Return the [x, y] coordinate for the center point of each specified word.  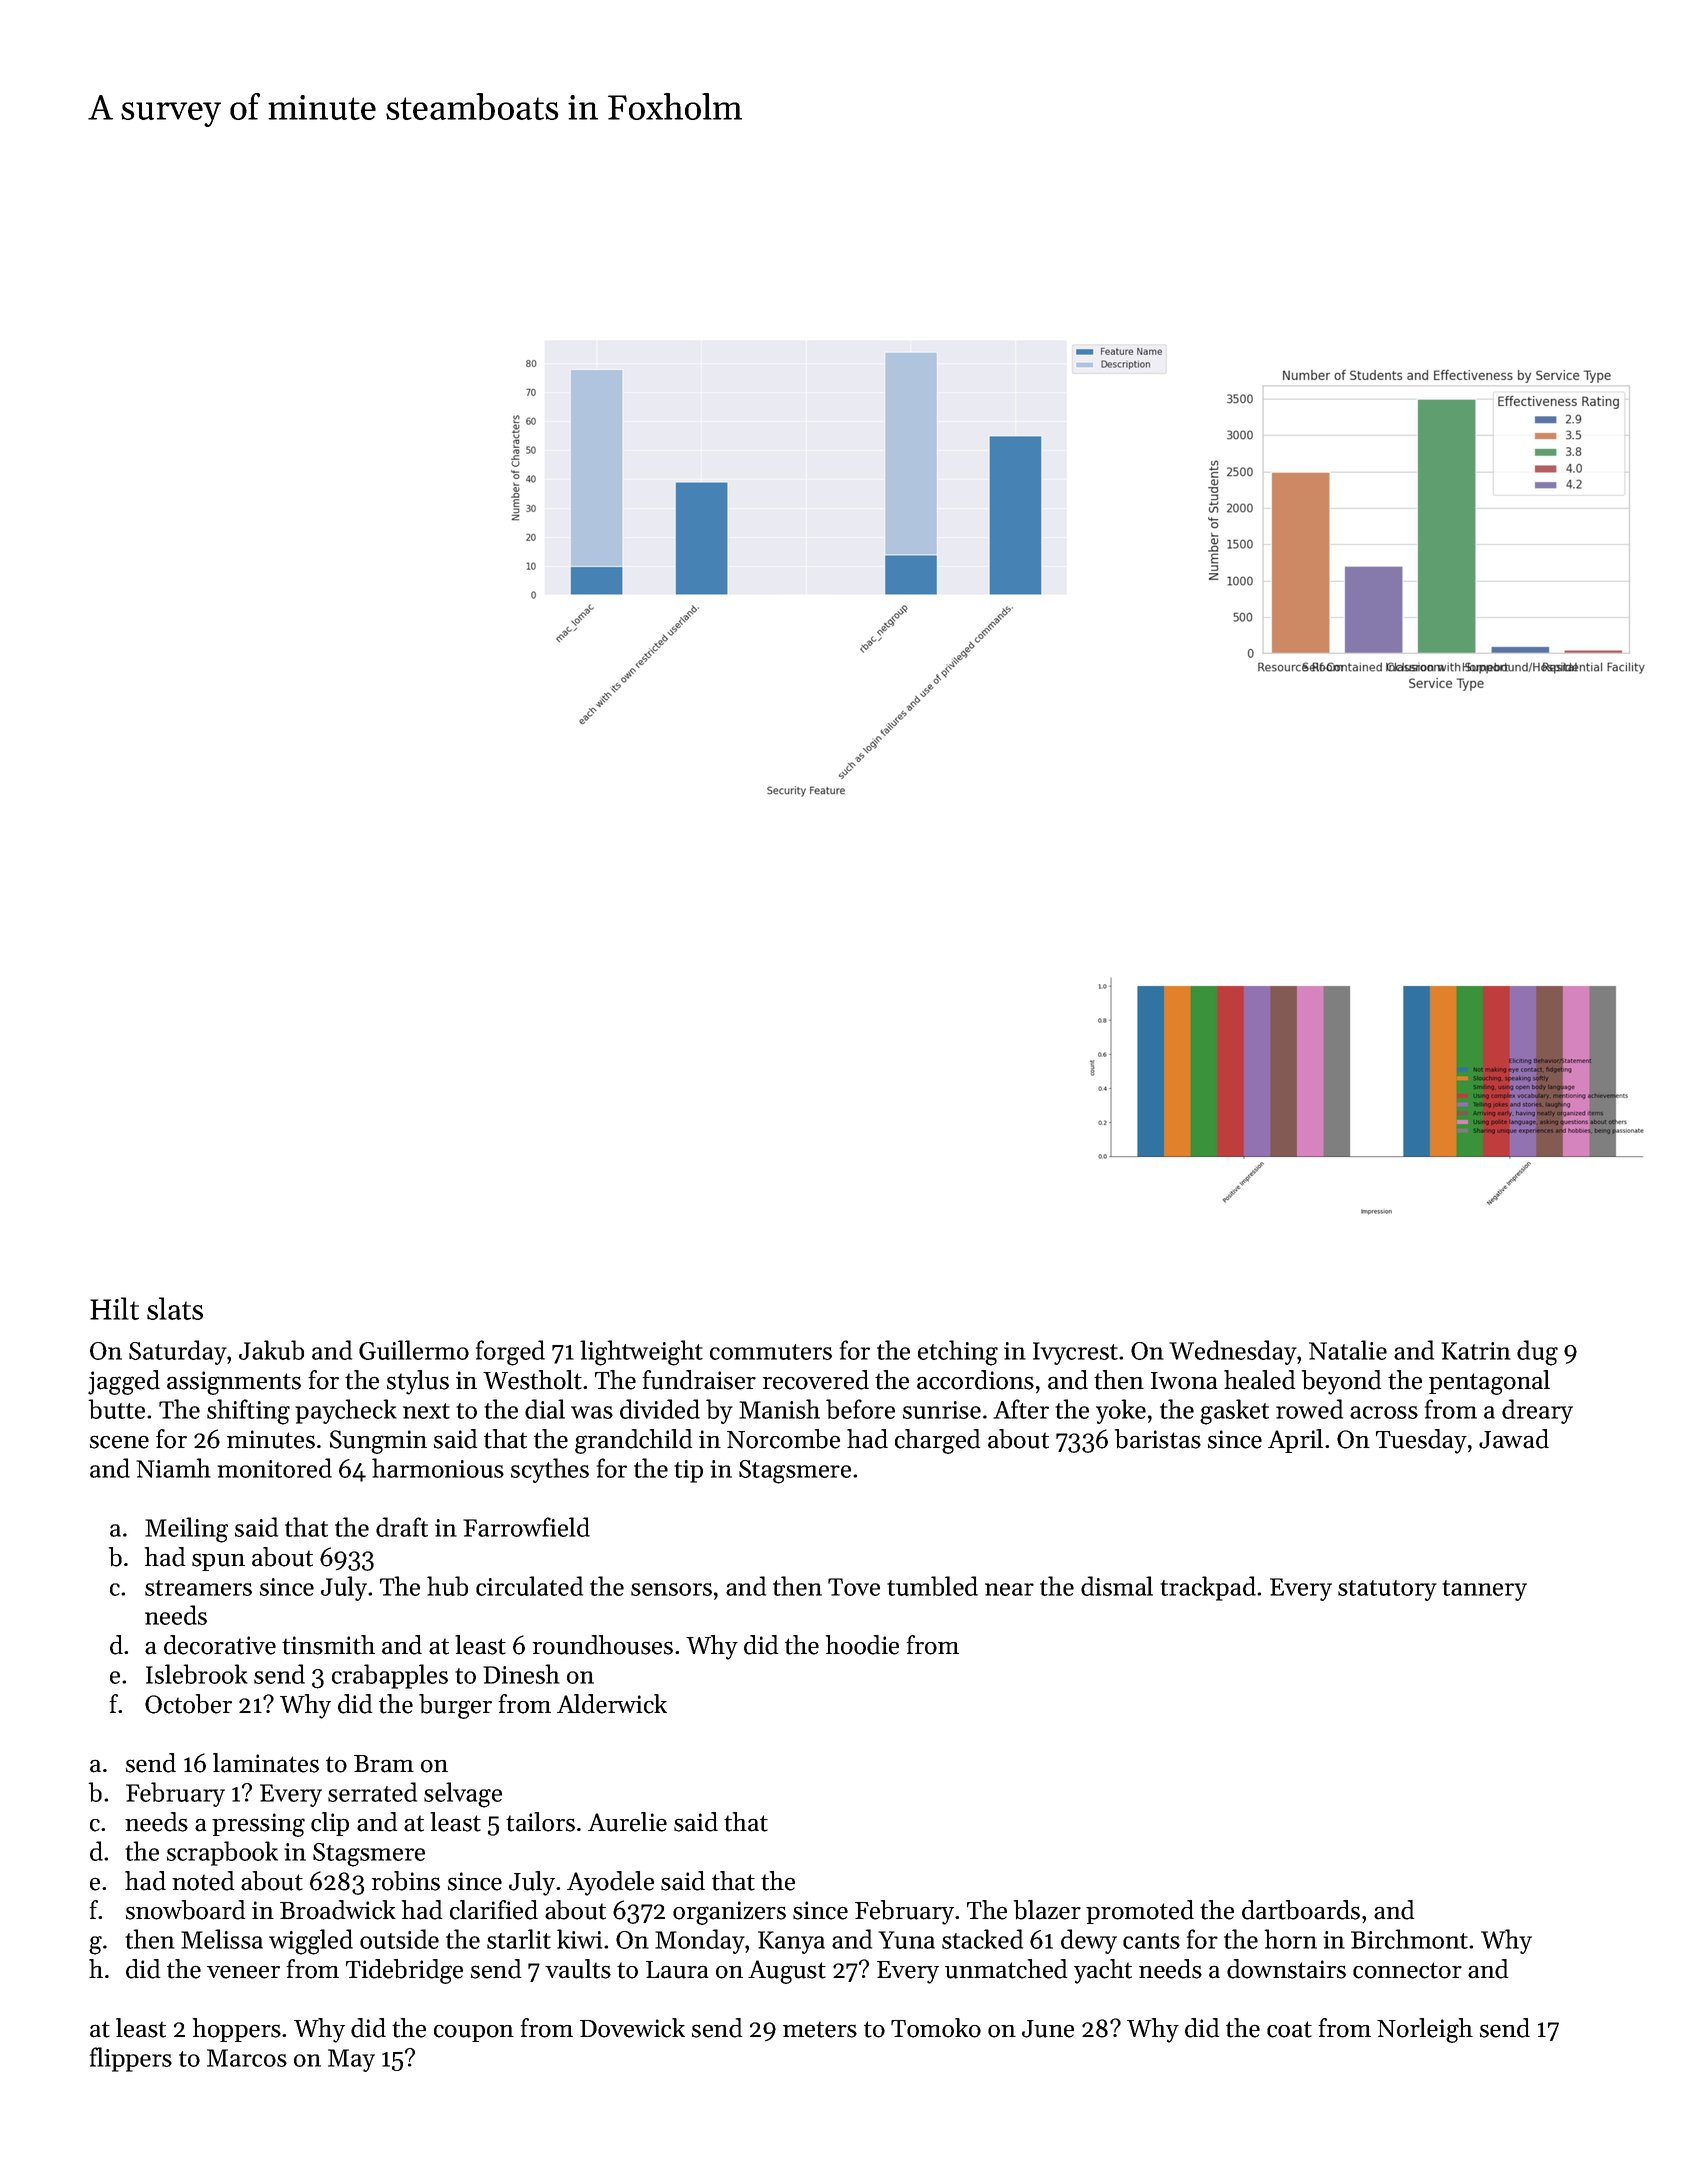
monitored [274, 1468]
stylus [418, 1382]
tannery [1484, 1590]
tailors [540, 1822]
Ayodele [610, 1883]
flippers [131, 2059]
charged [937, 1441]
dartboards [1301, 1910]
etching [958, 1353]
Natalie [1348, 1350]
